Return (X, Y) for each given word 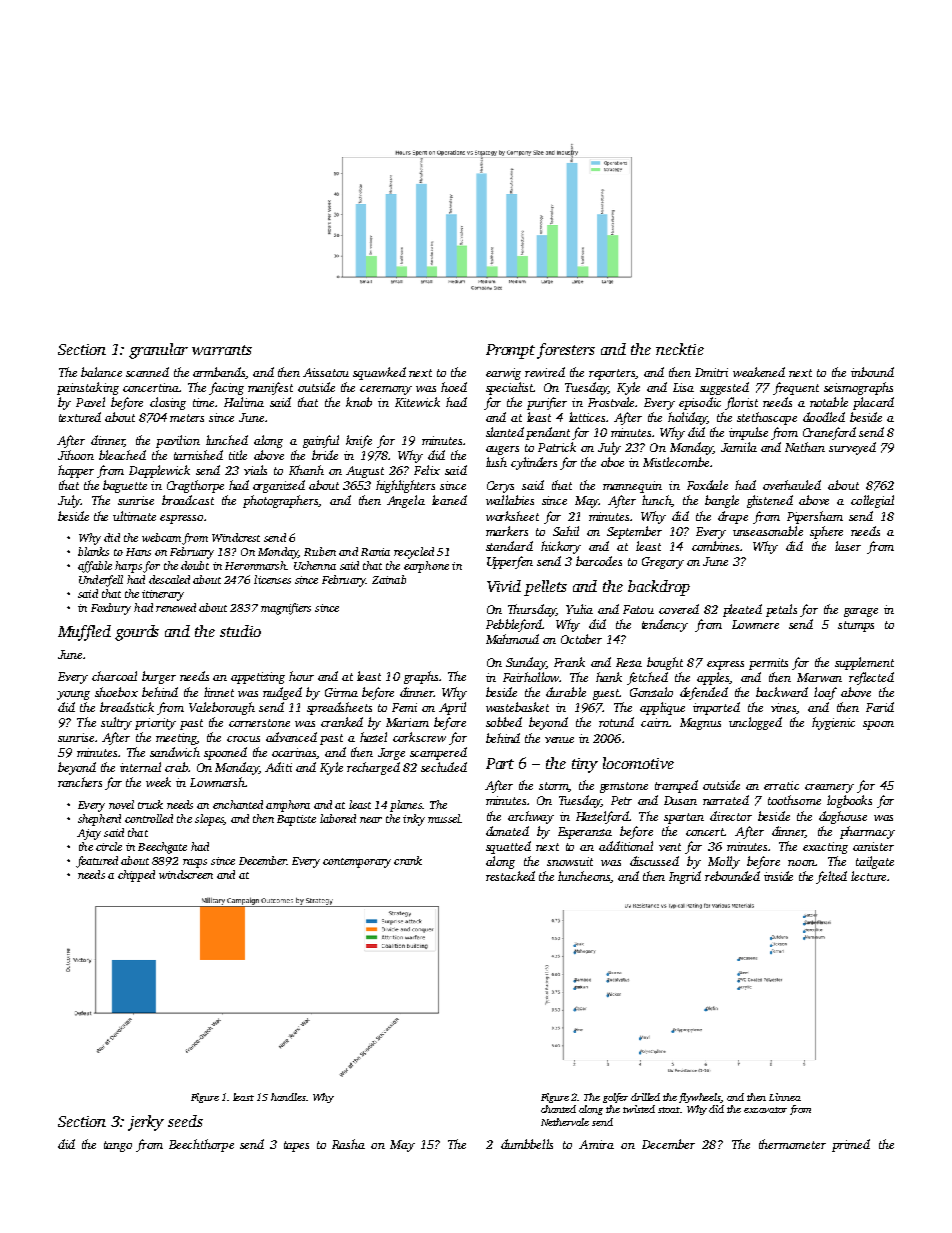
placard (873, 403)
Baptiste (296, 820)
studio (240, 631)
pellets (545, 588)
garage (861, 612)
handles (288, 1097)
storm (554, 787)
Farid (880, 707)
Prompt (510, 351)
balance (101, 372)
